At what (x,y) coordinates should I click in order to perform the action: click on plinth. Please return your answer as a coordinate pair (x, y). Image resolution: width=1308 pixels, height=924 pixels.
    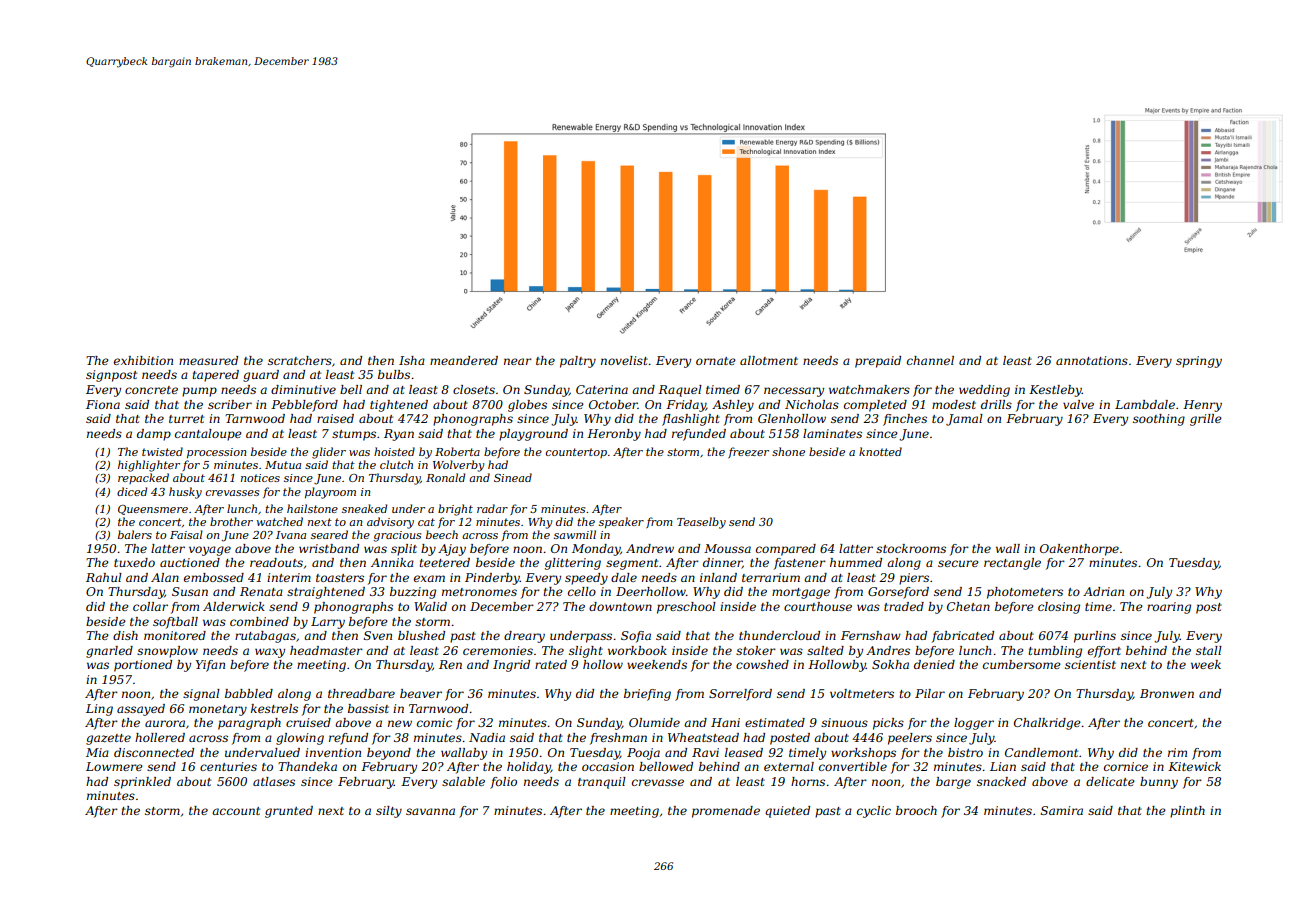
    Looking at the image, I should click on (1187, 812).
